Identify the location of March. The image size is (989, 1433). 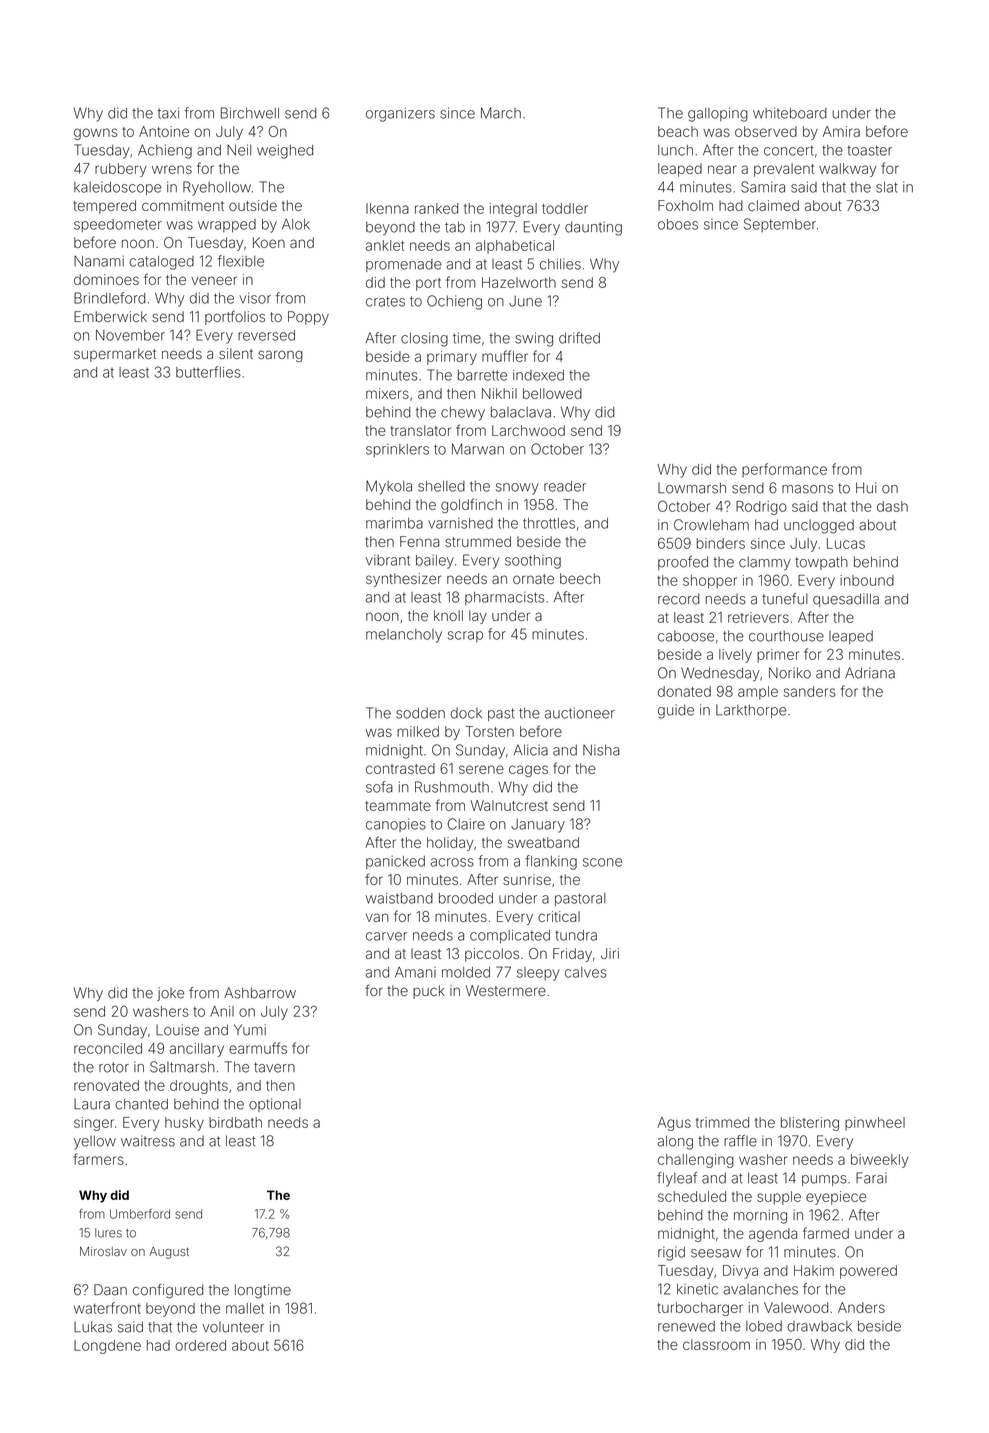
(501, 113).
